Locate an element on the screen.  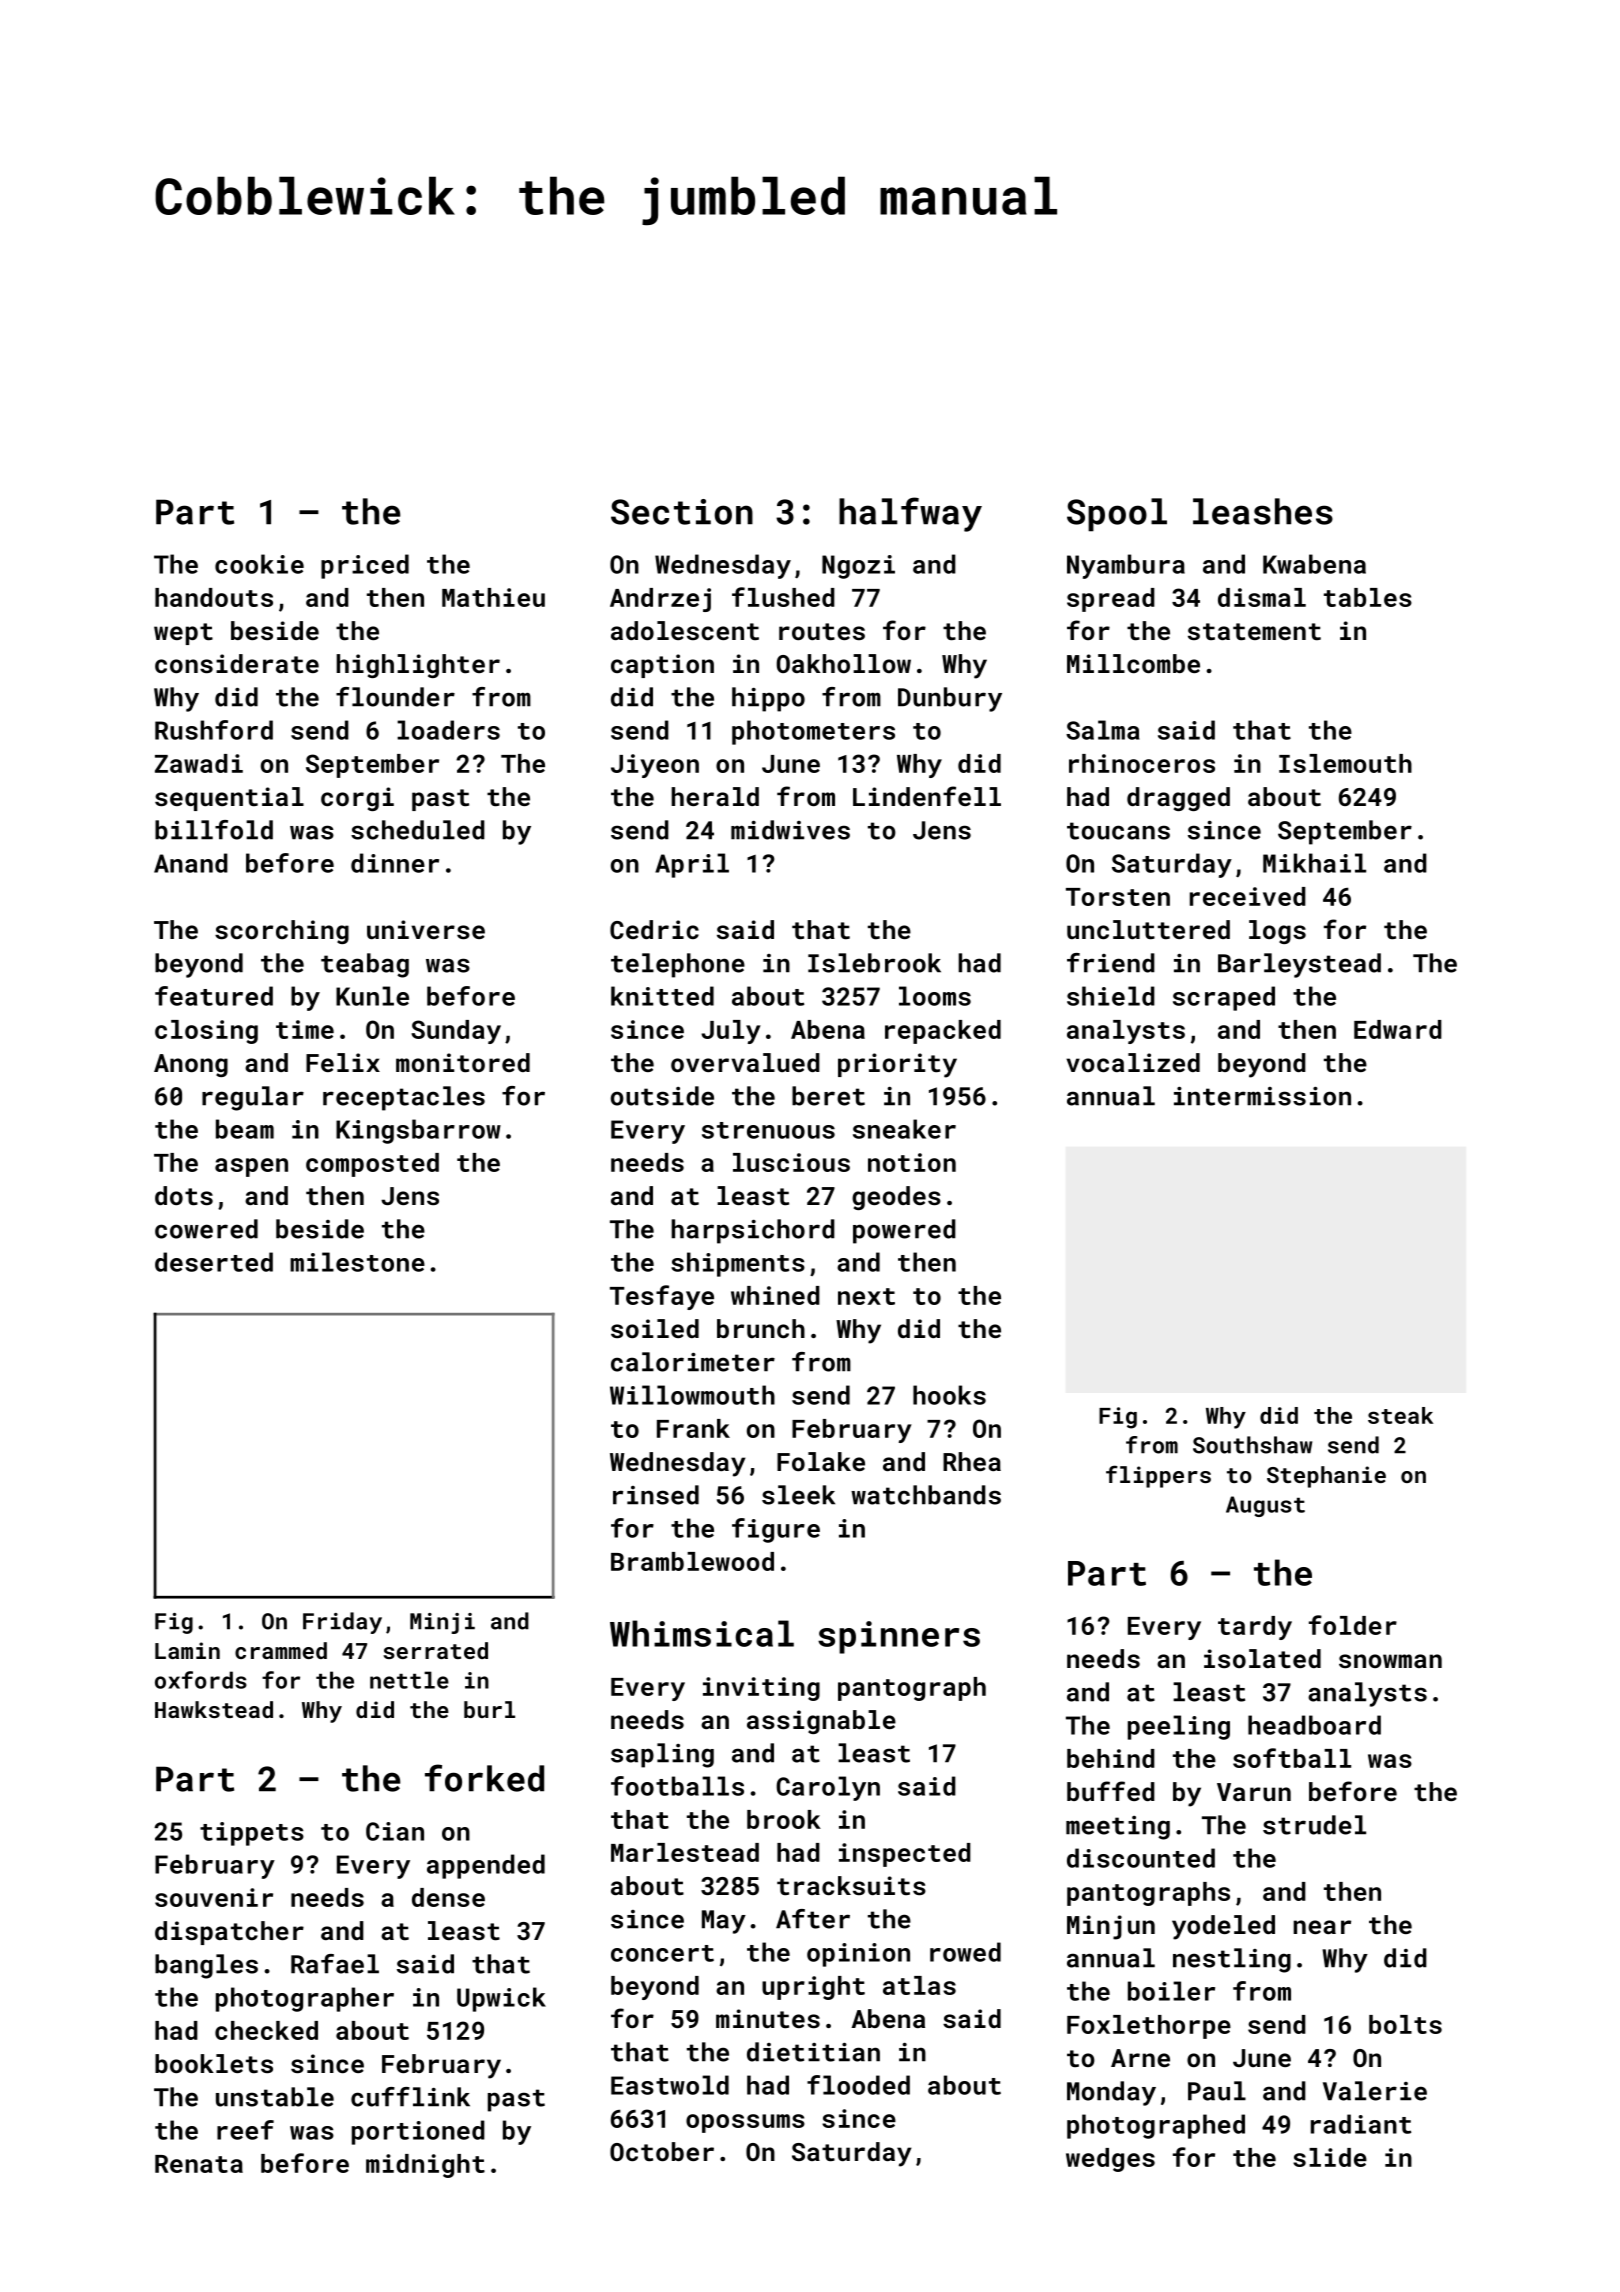
halfway is located at coordinates (910, 514).
